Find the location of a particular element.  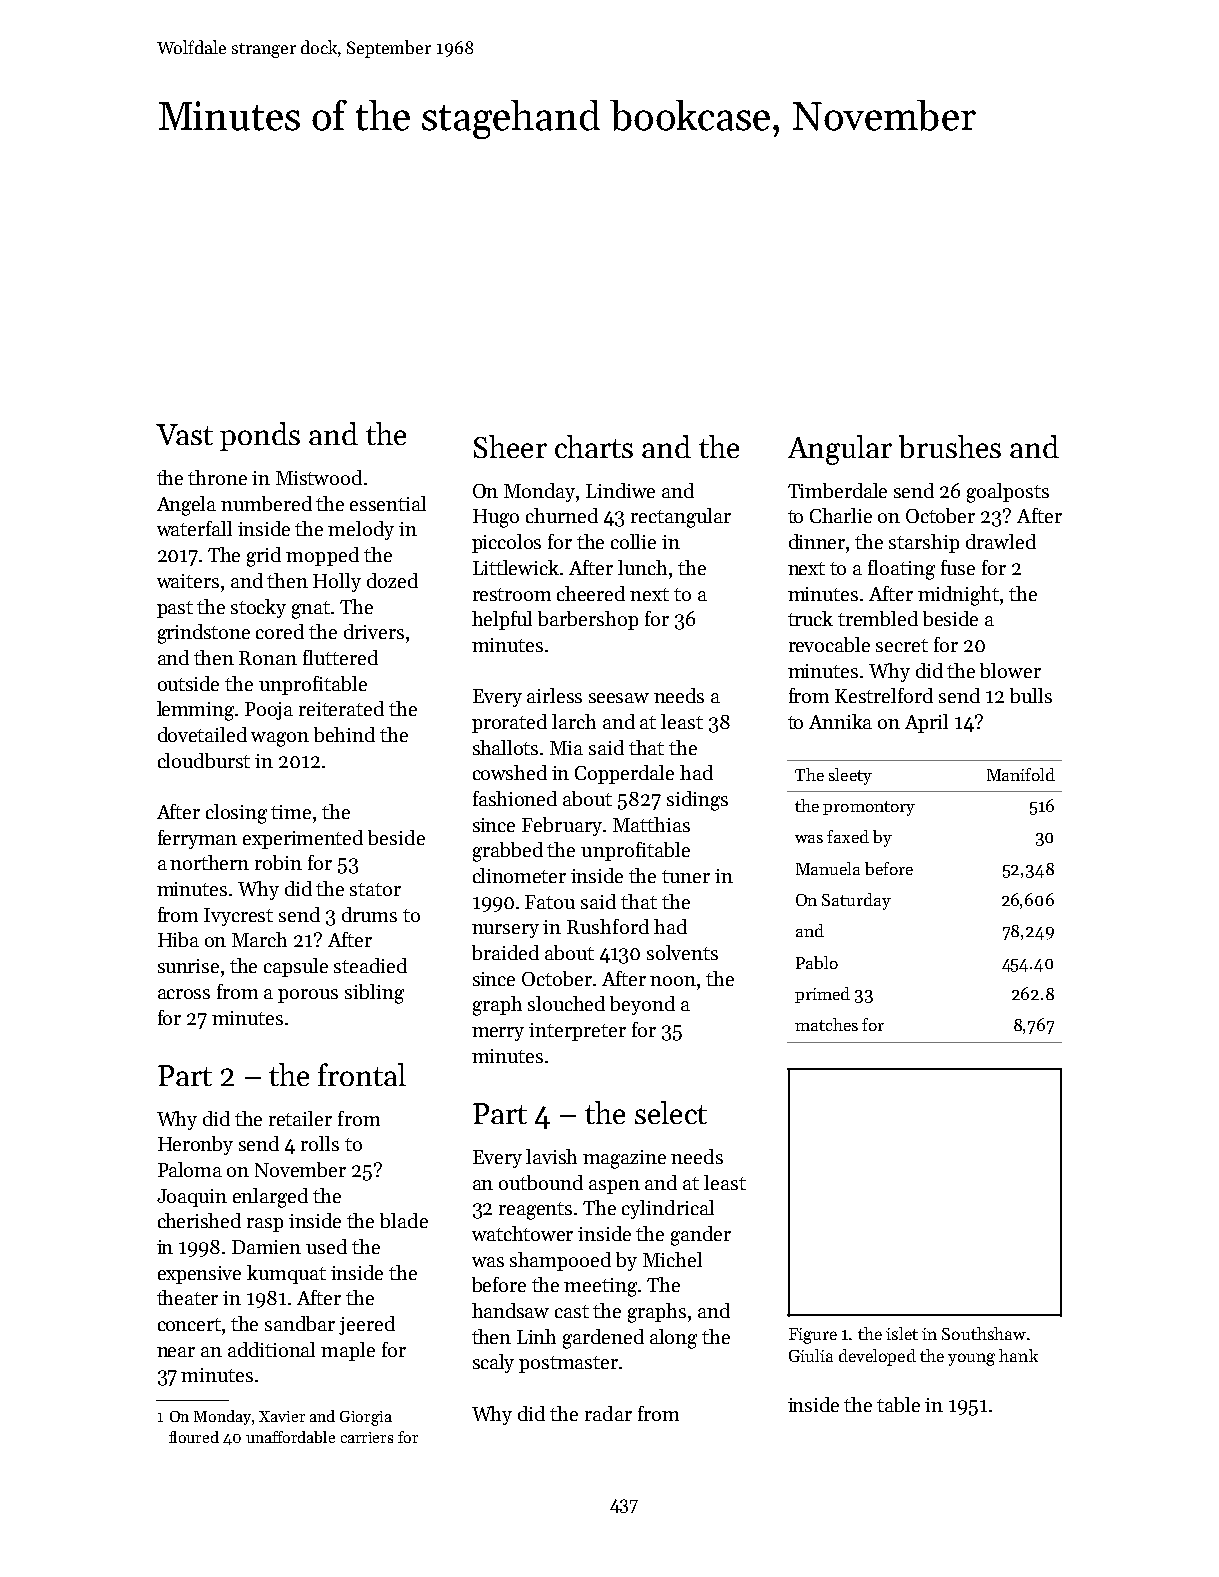

Southshaw is located at coordinates (984, 1333).
